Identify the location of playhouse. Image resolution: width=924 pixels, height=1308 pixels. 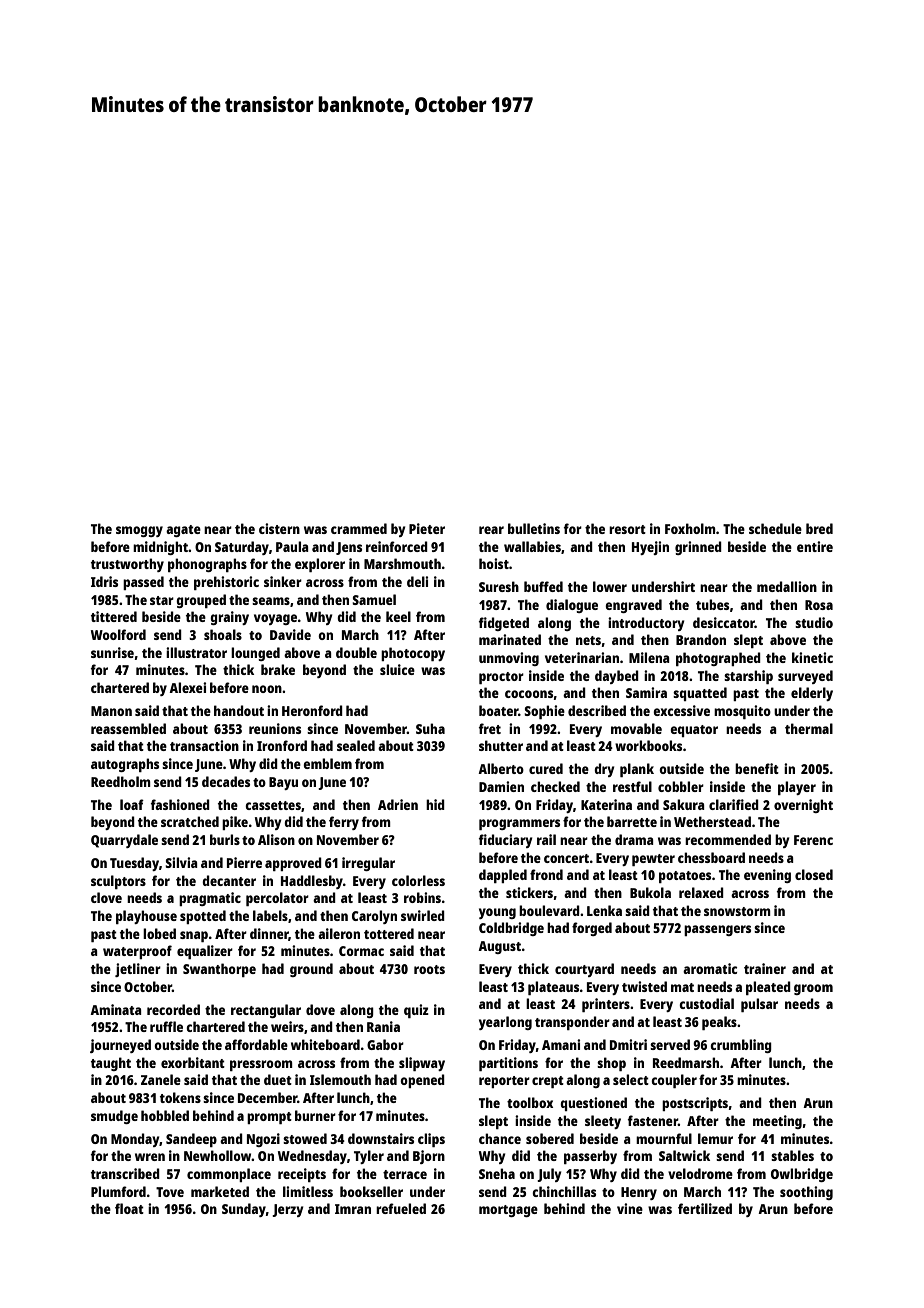
(146, 917).
